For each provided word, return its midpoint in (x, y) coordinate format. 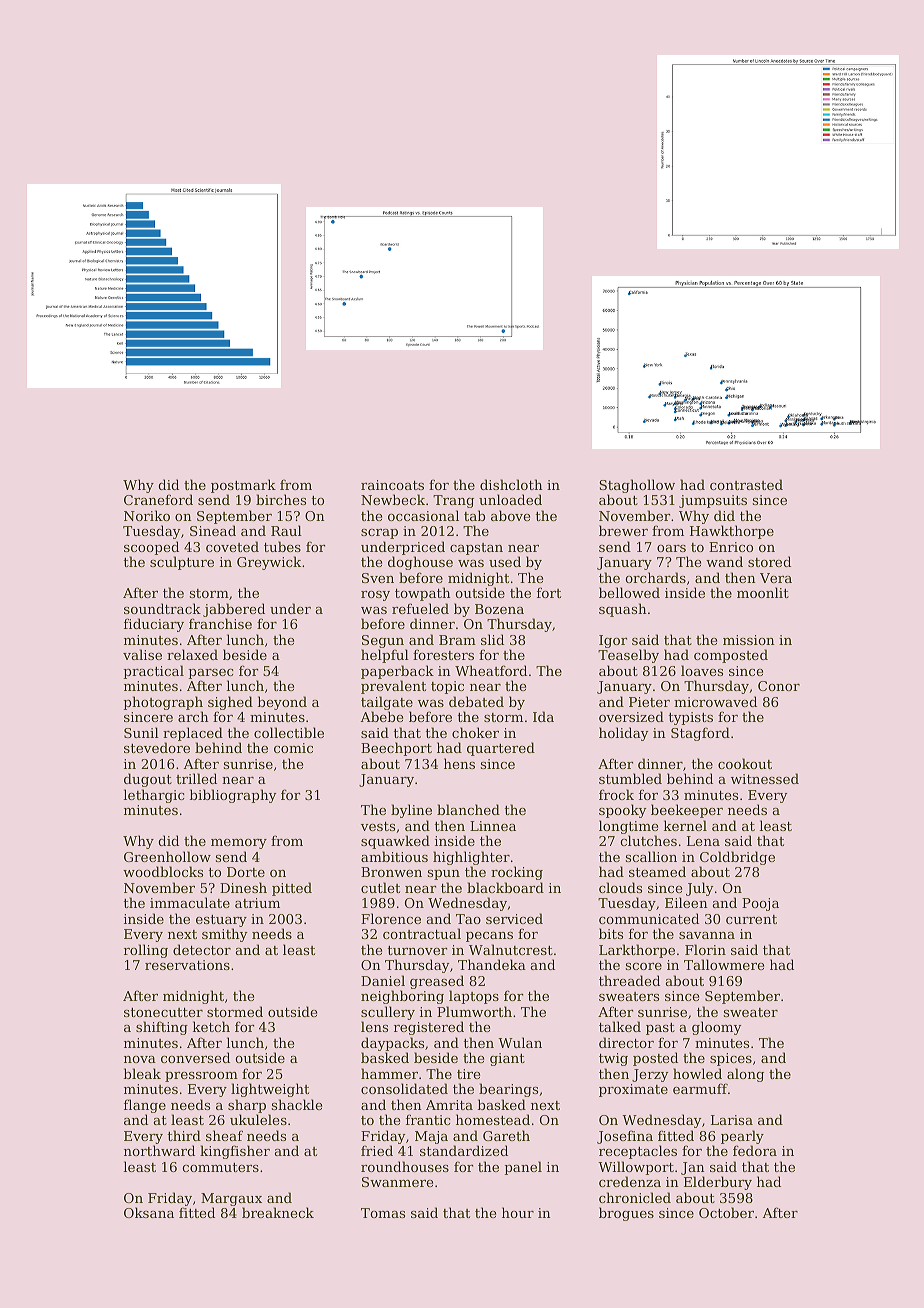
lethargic (154, 796)
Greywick (269, 563)
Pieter (649, 702)
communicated (649, 918)
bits (611, 933)
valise (142, 654)
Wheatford (491, 670)
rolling (146, 951)
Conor (779, 686)
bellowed (629, 592)
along (745, 1075)
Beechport (396, 749)
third (184, 1135)
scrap (379, 534)
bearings (508, 1090)
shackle (297, 1104)
